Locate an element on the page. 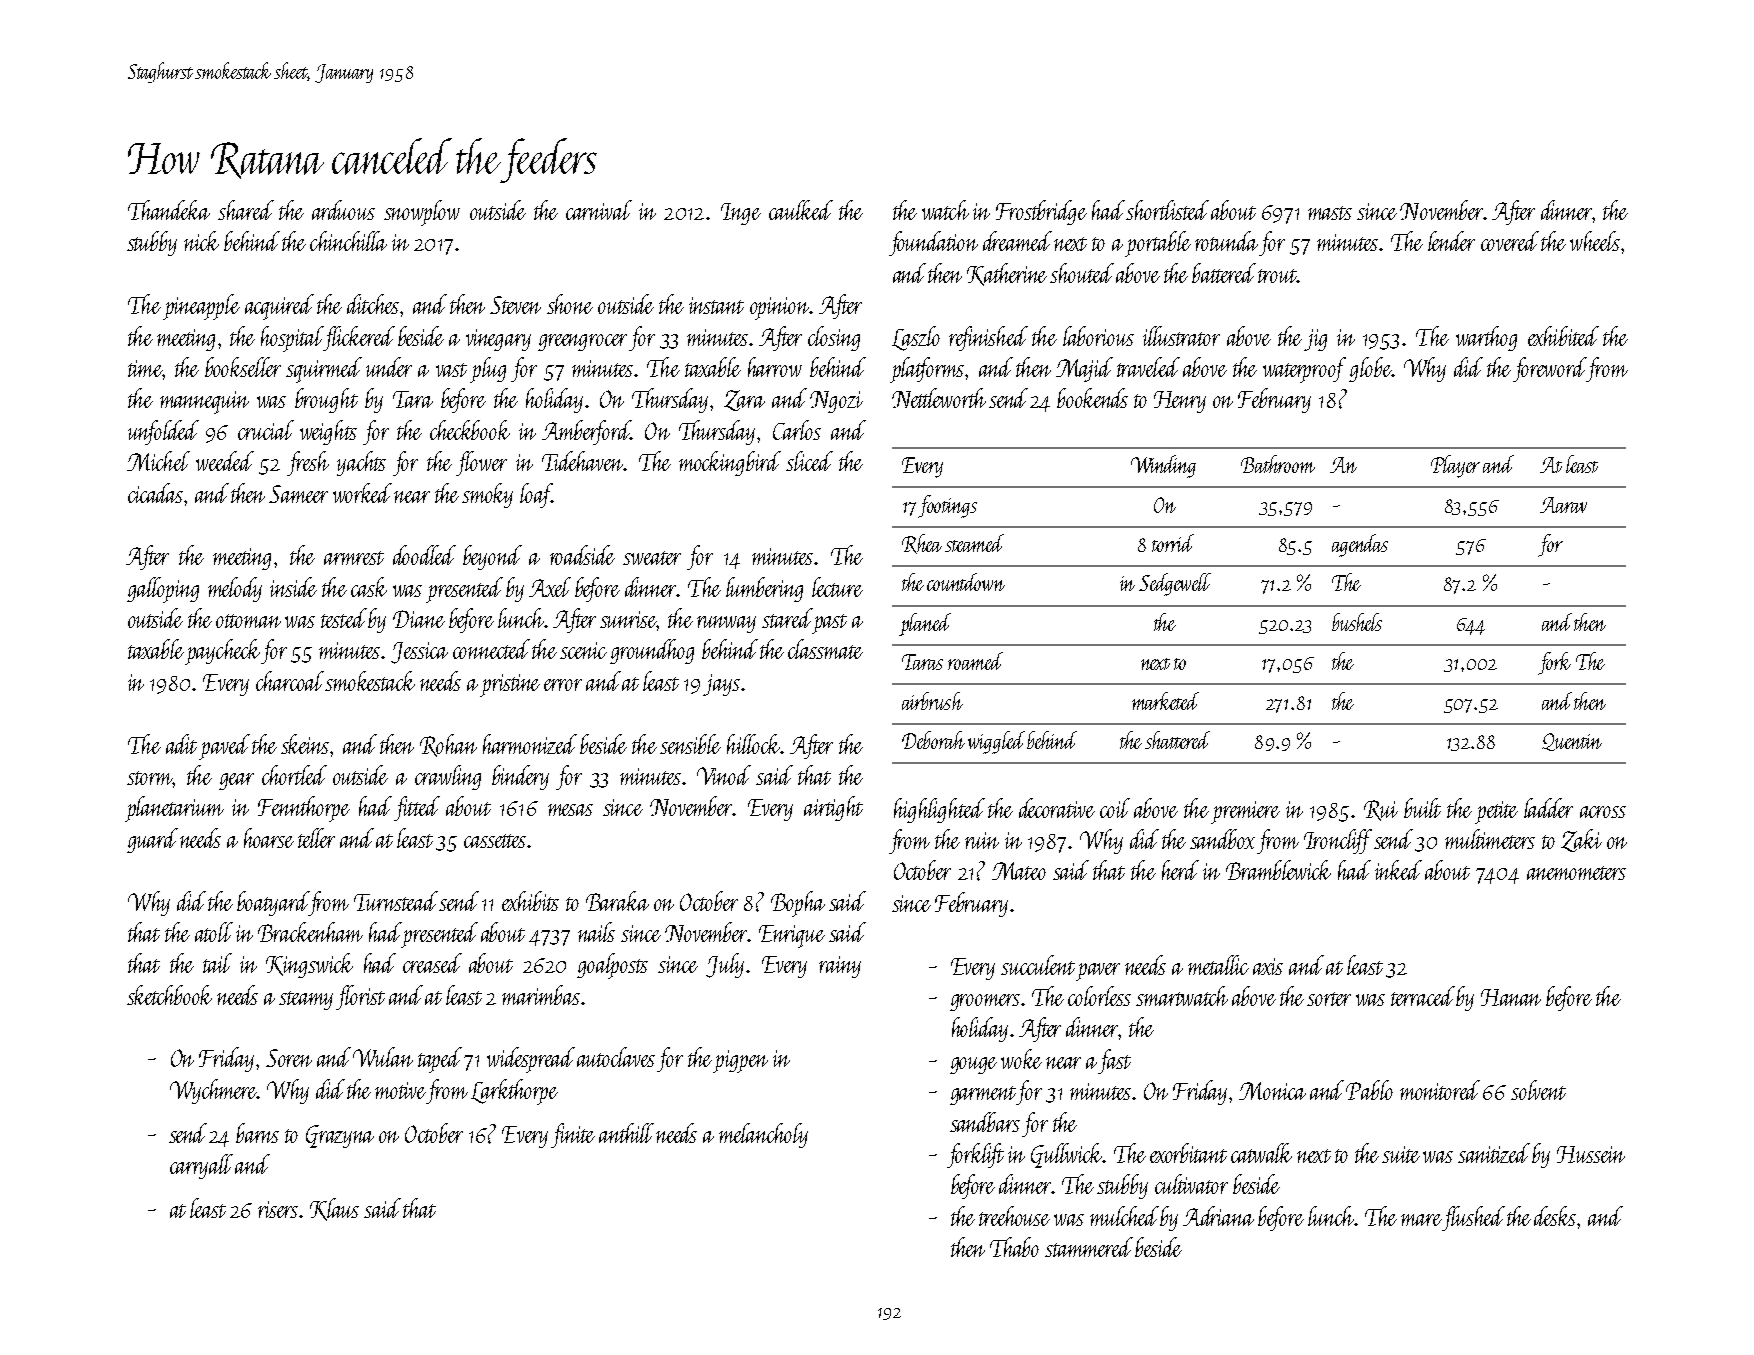 The image size is (1754, 1355). marketed is located at coordinates (1165, 701).
